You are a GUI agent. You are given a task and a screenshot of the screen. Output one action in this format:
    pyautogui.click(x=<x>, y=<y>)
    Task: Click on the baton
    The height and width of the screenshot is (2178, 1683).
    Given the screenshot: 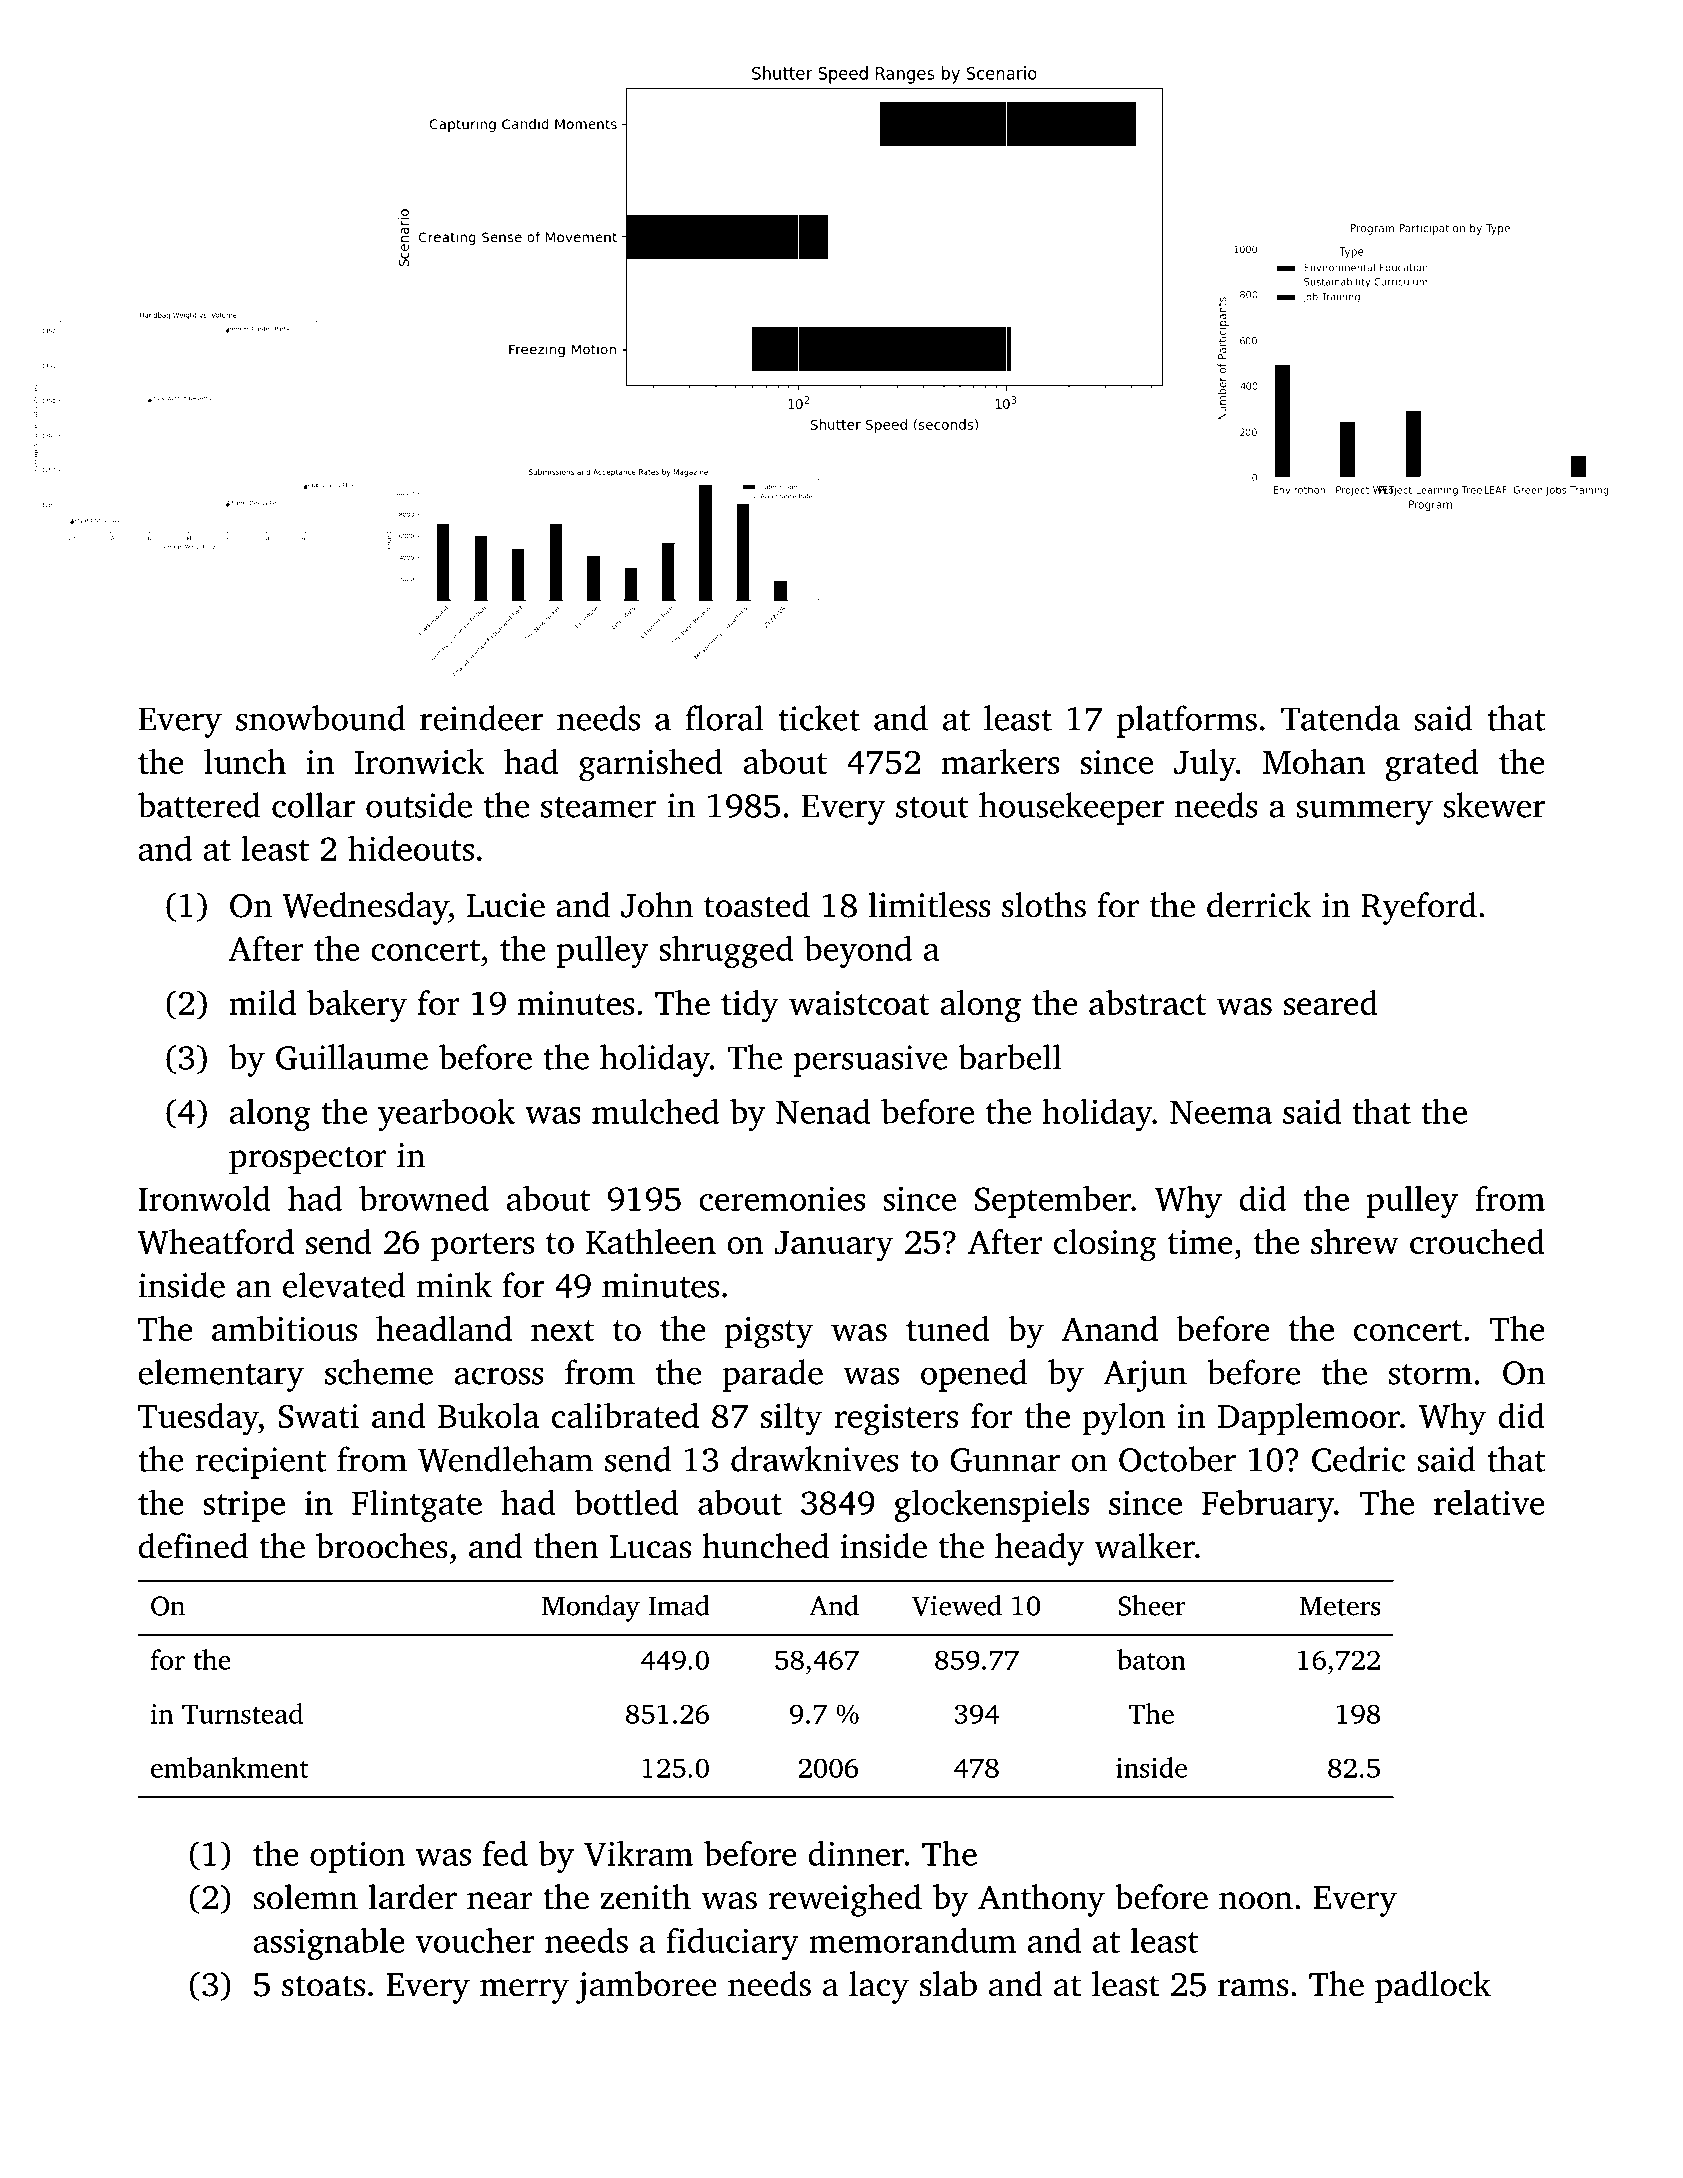 What is the action you would take?
    pyautogui.click(x=1151, y=1659)
